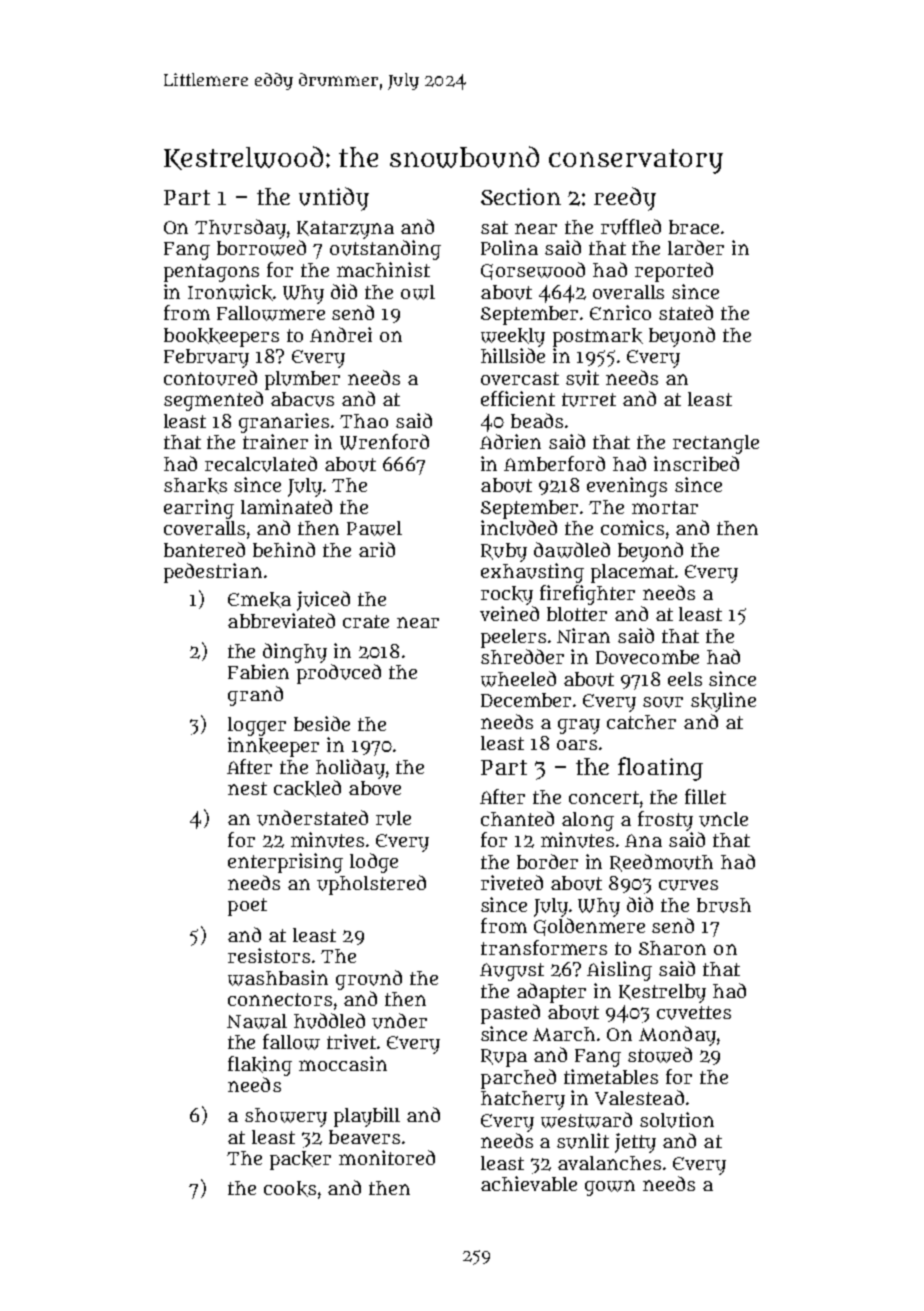  Describe the element at coordinates (393, 818) in the screenshot. I see `rule` at that location.
